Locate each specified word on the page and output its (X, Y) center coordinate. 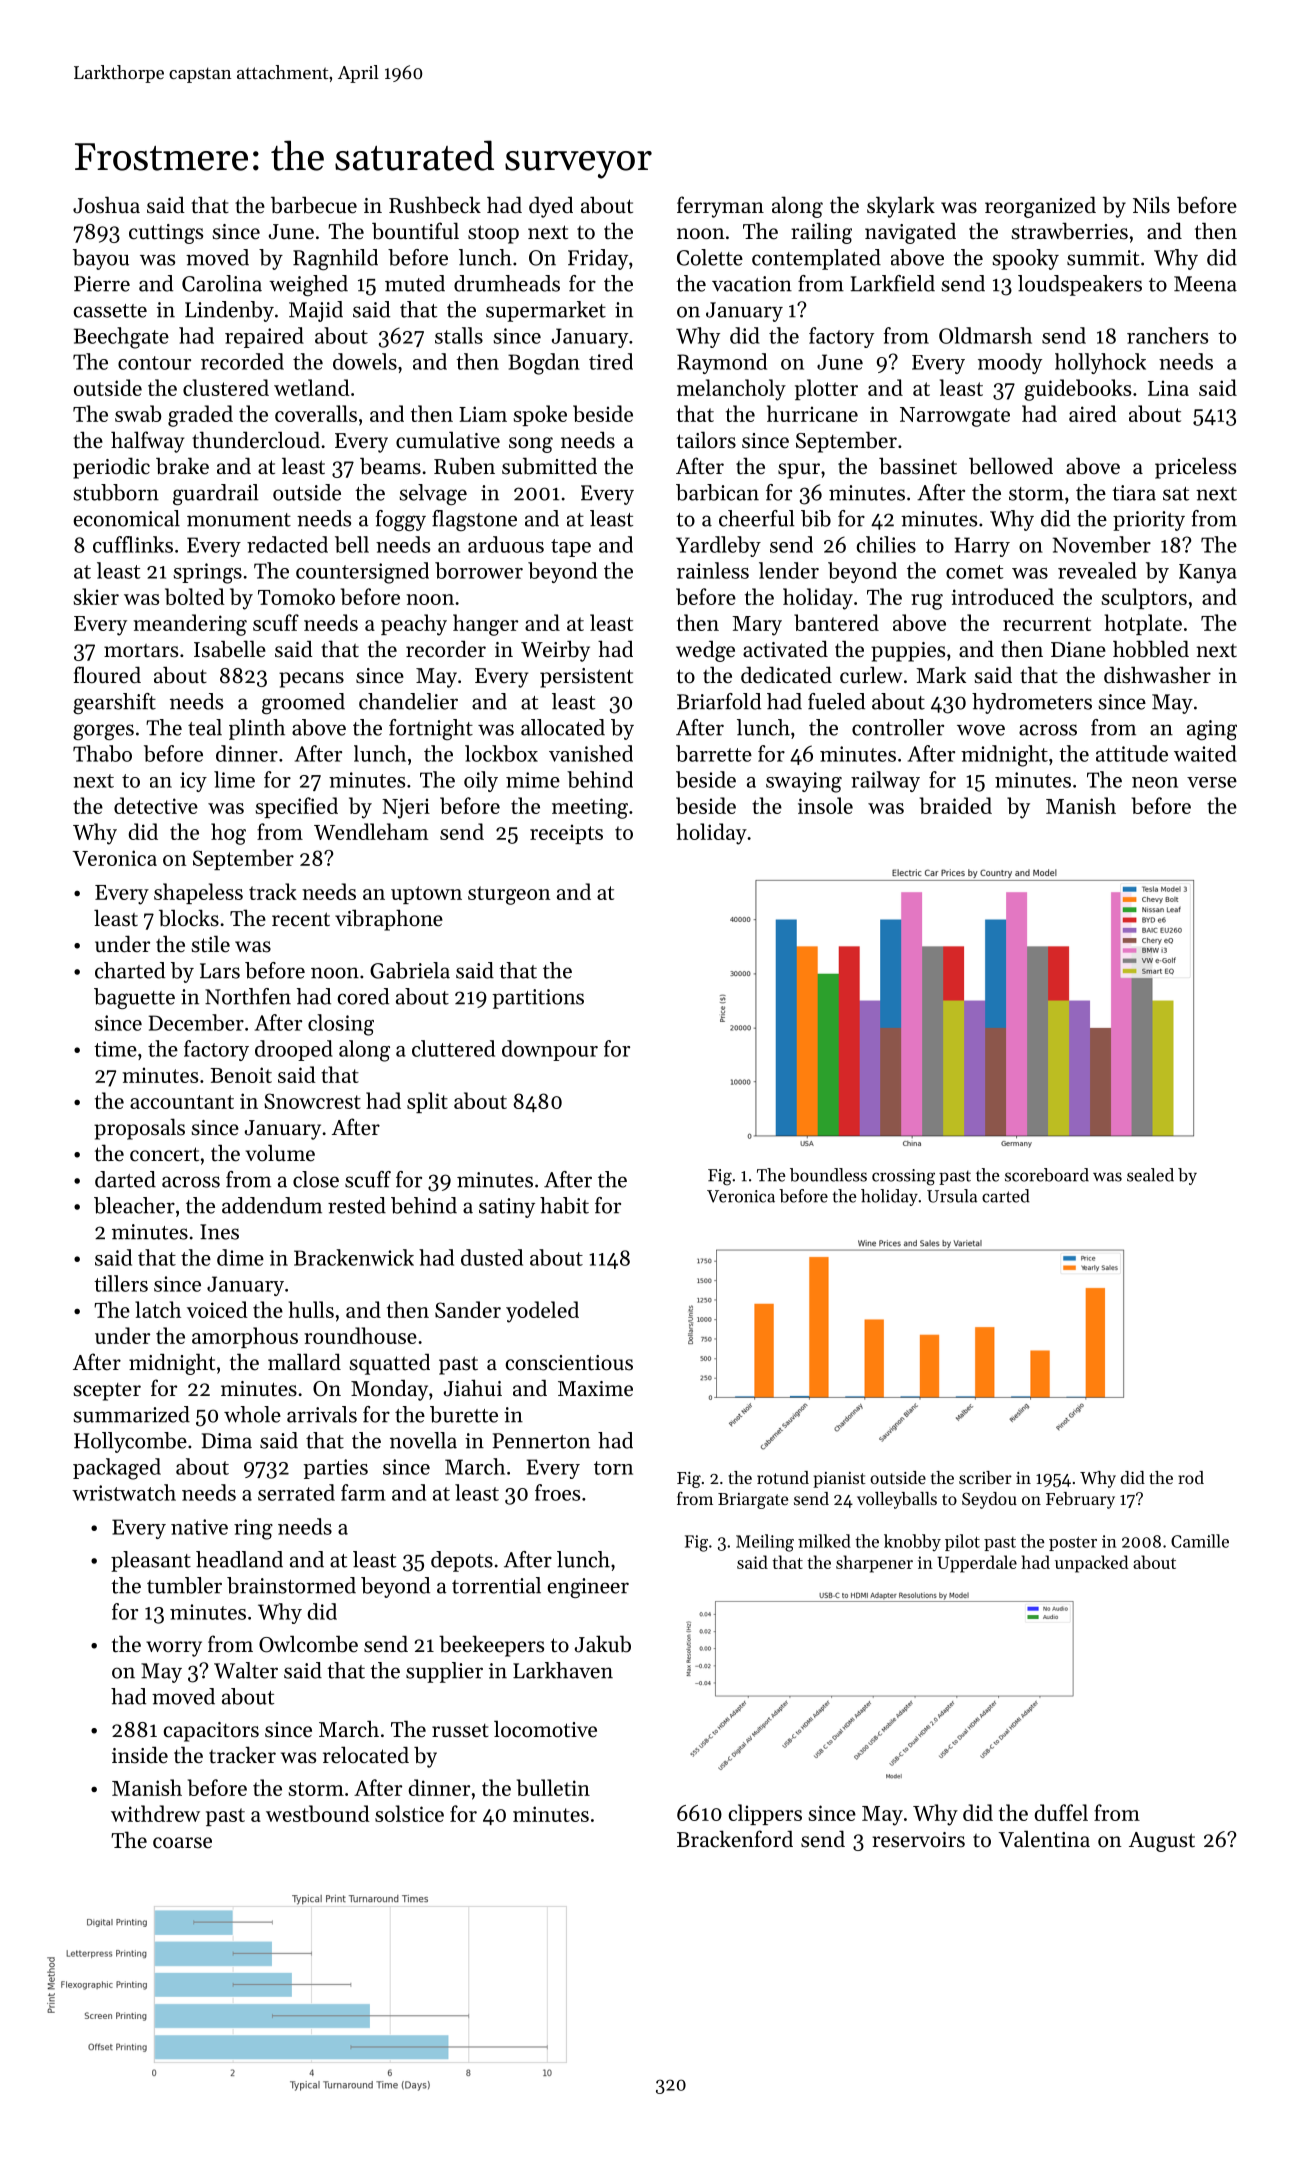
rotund (783, 1477)
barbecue (314, 205)
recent (301, 919)
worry (174, 1649)
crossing (903, 1177)
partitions (538, 999)
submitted (549, 466)
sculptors (1144, 598)
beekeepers (491, 1646)
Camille (1200, 1541)
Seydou (989, 1500)
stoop (493, 234)
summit (1103, 258)
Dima (227, 1441)
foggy (400, 520)
